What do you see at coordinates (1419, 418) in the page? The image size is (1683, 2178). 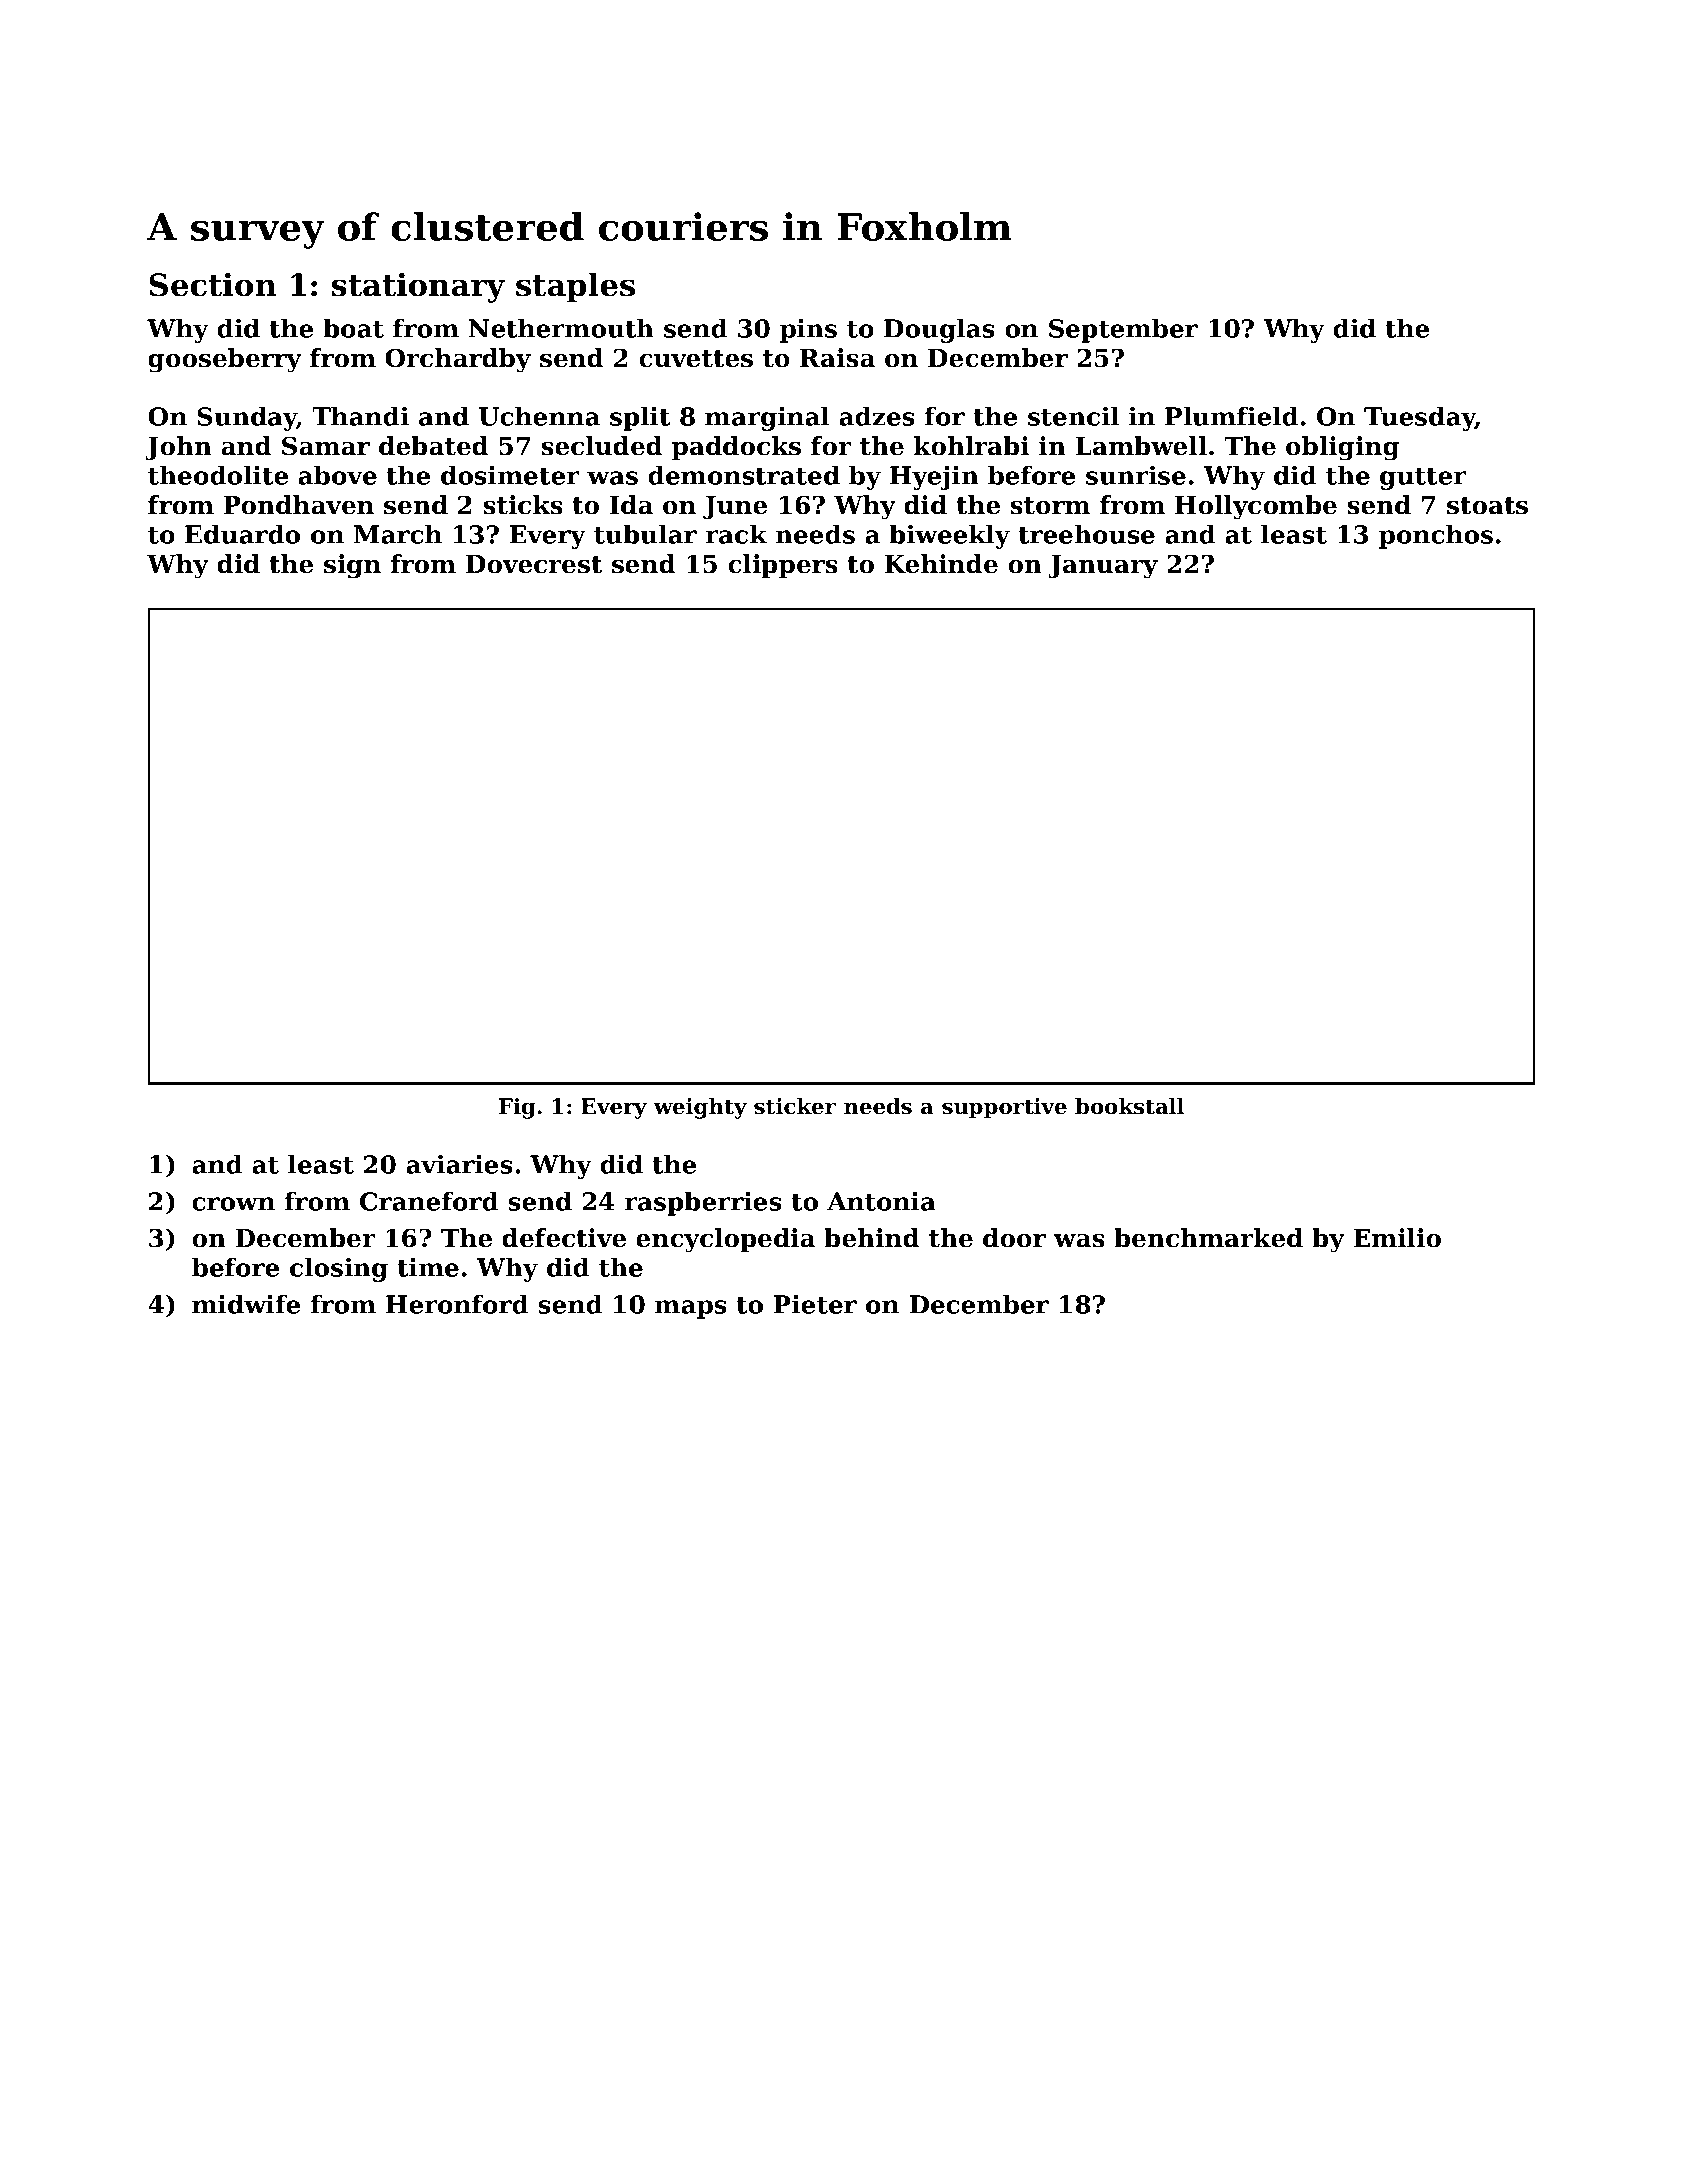 I see `Tuesday` at bounding box center [1419, 418].
